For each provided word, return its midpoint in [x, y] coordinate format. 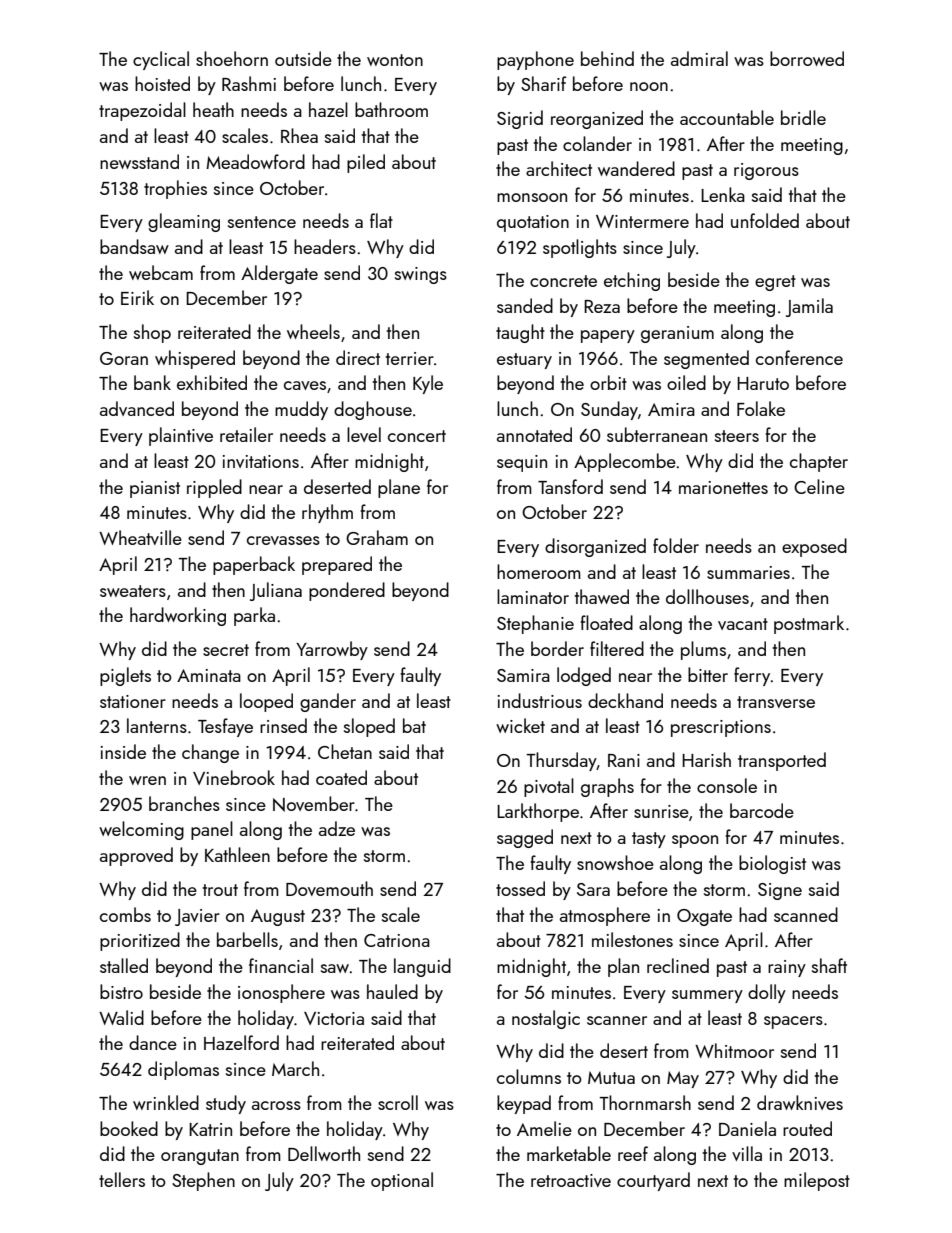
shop [152, 333]
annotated [534, 434]
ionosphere [281, 993]
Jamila [809, 307]
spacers [793, 1022]
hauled [392, 991]
